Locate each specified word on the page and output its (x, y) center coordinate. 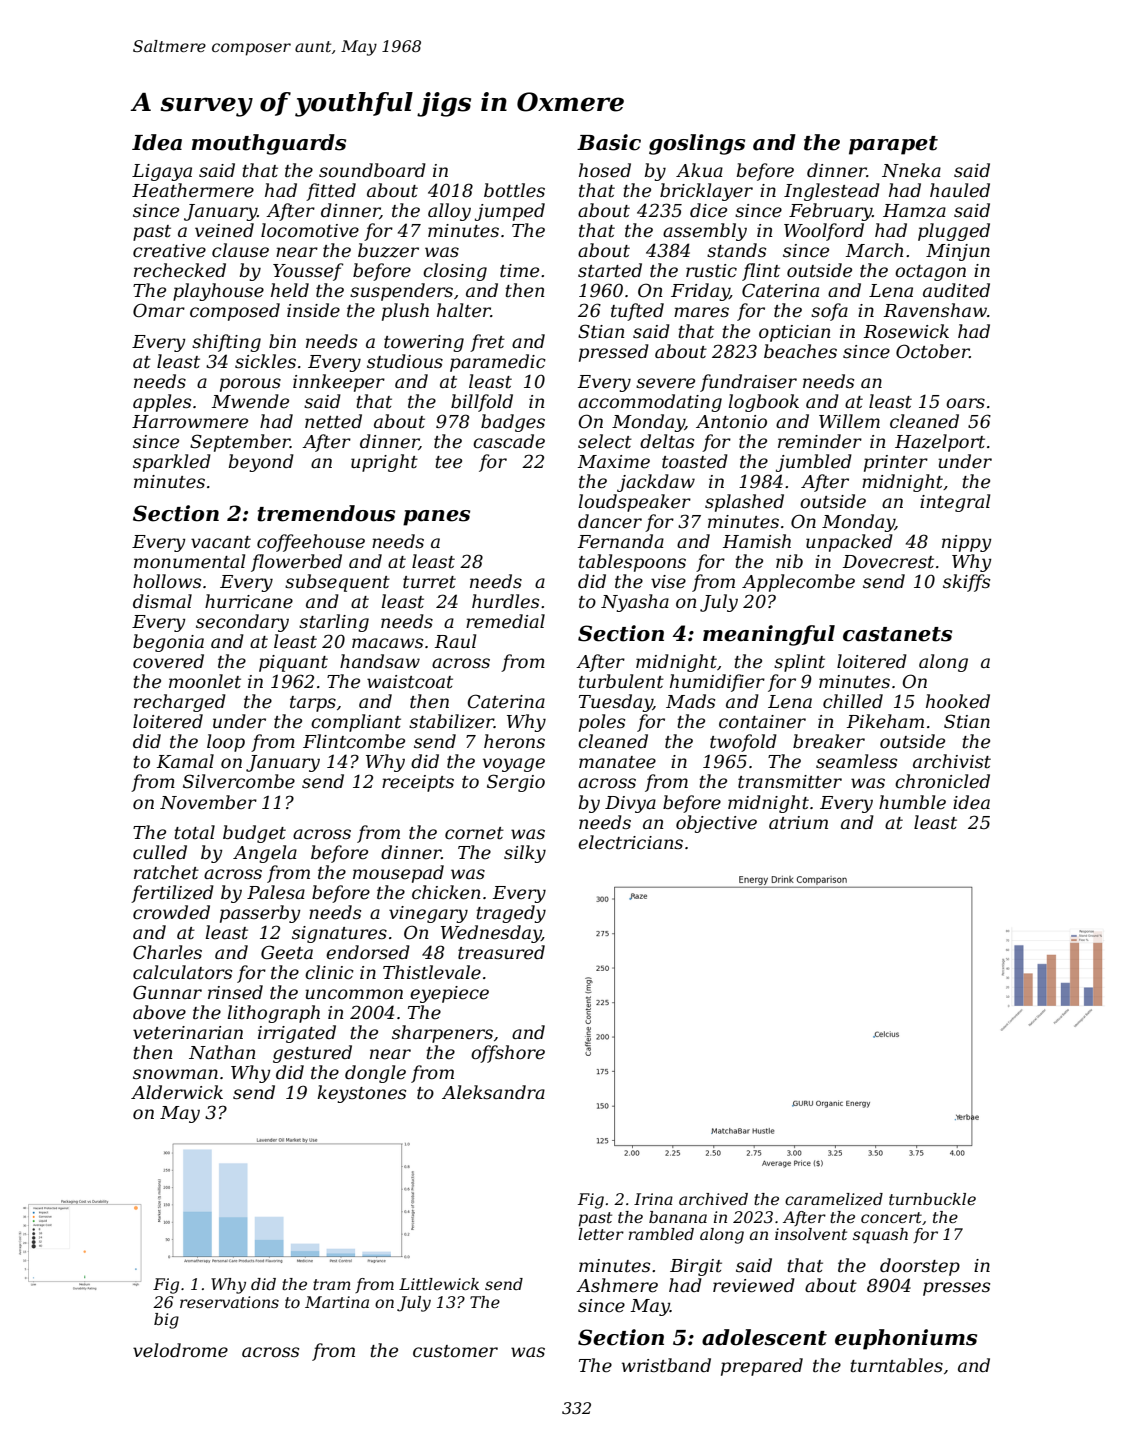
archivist (952, 761)
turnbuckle (932, 1199)
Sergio (516, 783)
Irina (653, 1199)
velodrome (180, 1350)
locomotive (310, 230)
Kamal (185, 761)
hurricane (249, 601)
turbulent (621, 681)
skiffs (966, 583)
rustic (711, 271)
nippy (967, 543)
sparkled (172, 463)
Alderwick (177, 1092)
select (605, 441)
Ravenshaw (935, 310)
